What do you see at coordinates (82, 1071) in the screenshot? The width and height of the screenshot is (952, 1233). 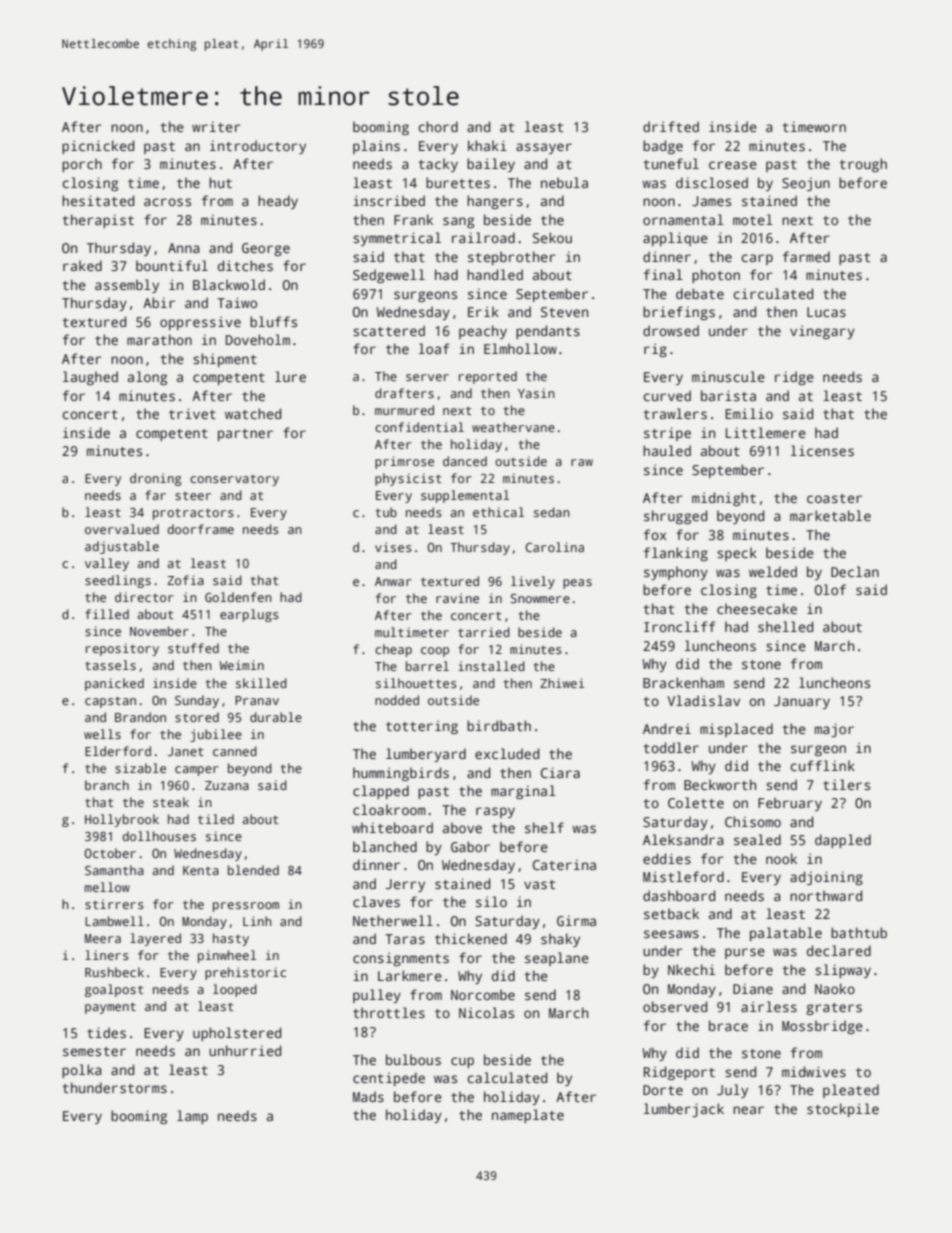 I see `polka` at bounding box center [82, 1071].
